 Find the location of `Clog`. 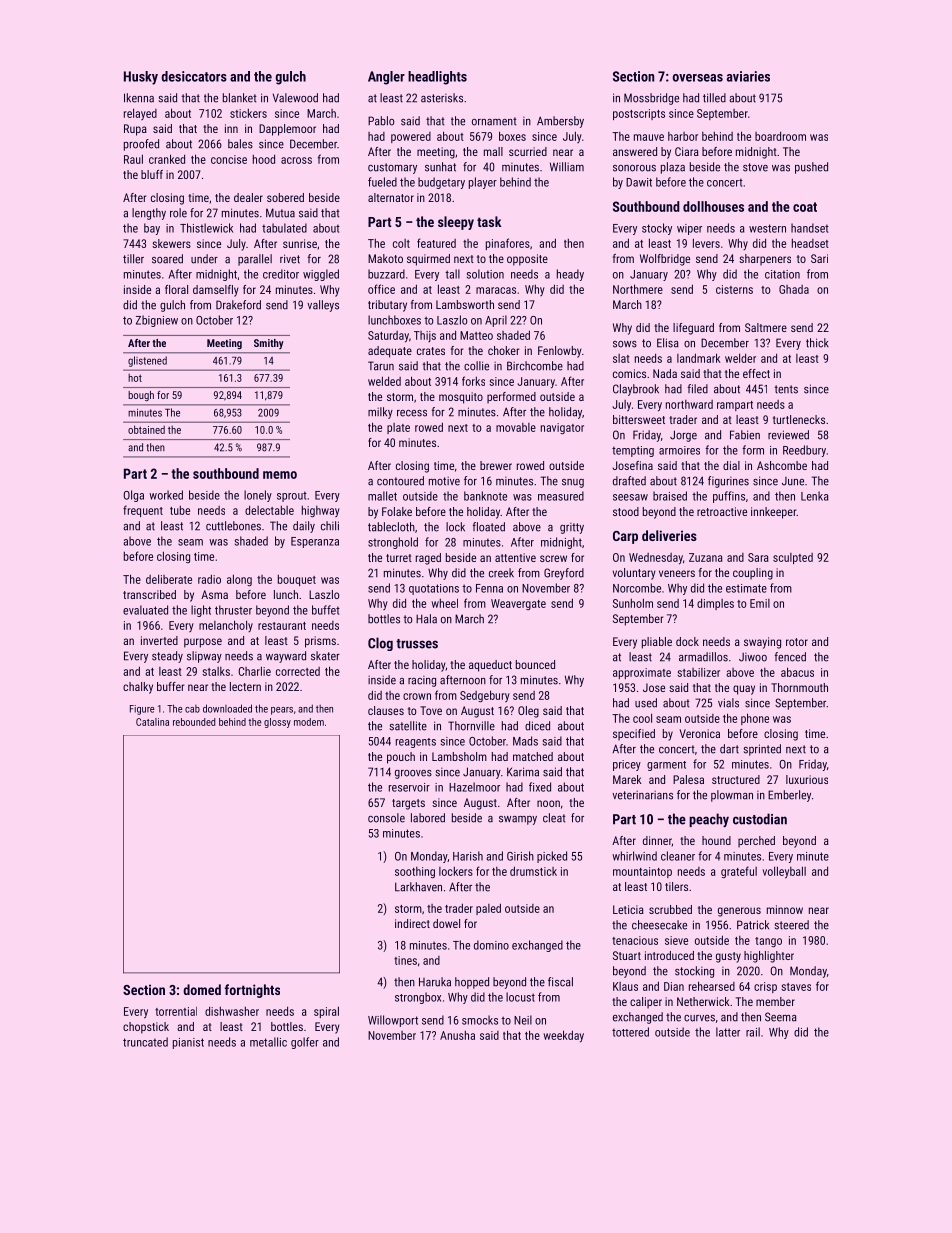

Clog is located at coordinates (380, 644).
